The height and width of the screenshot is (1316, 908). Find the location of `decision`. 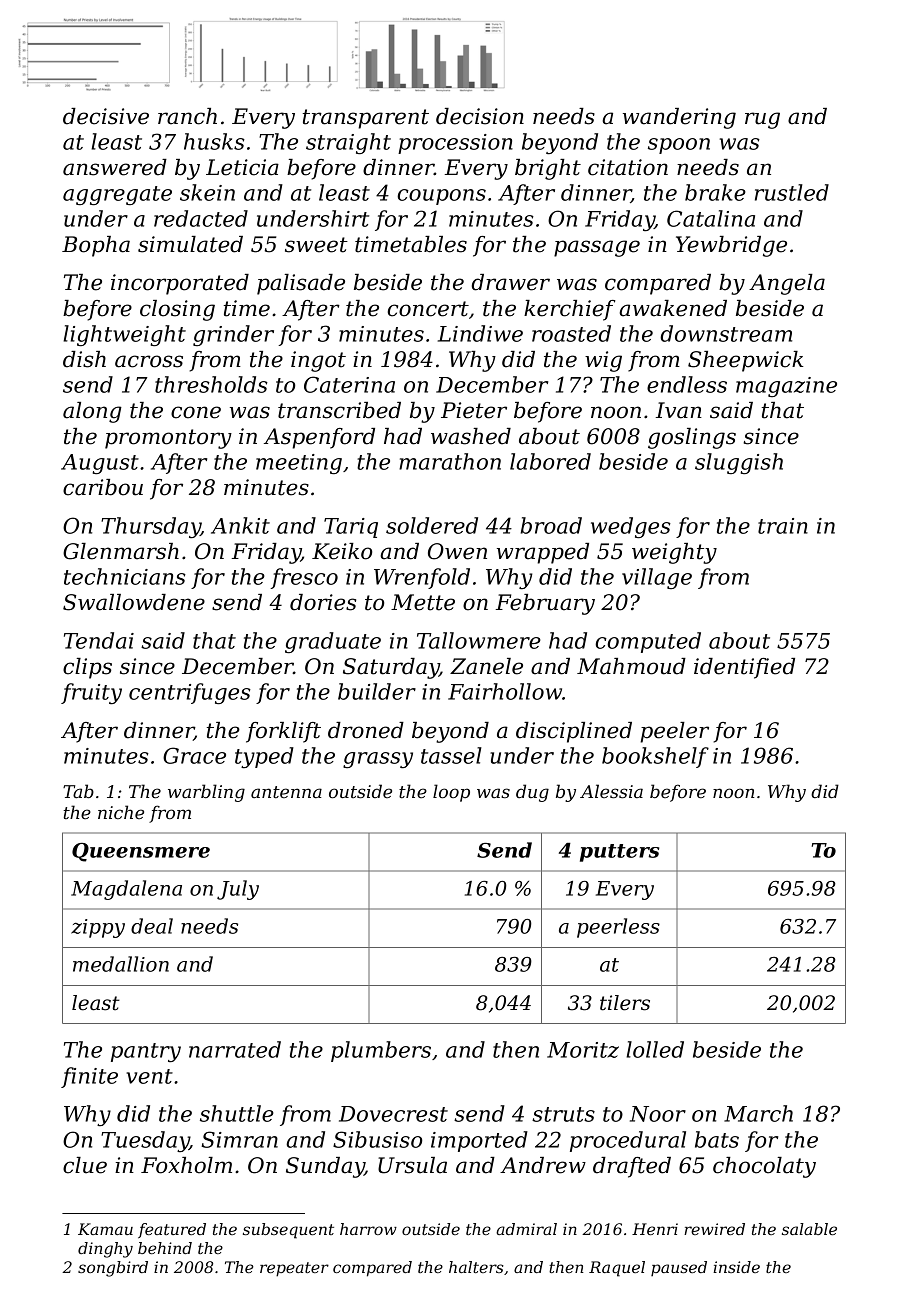

decision is located at coordinates (480, 116).
